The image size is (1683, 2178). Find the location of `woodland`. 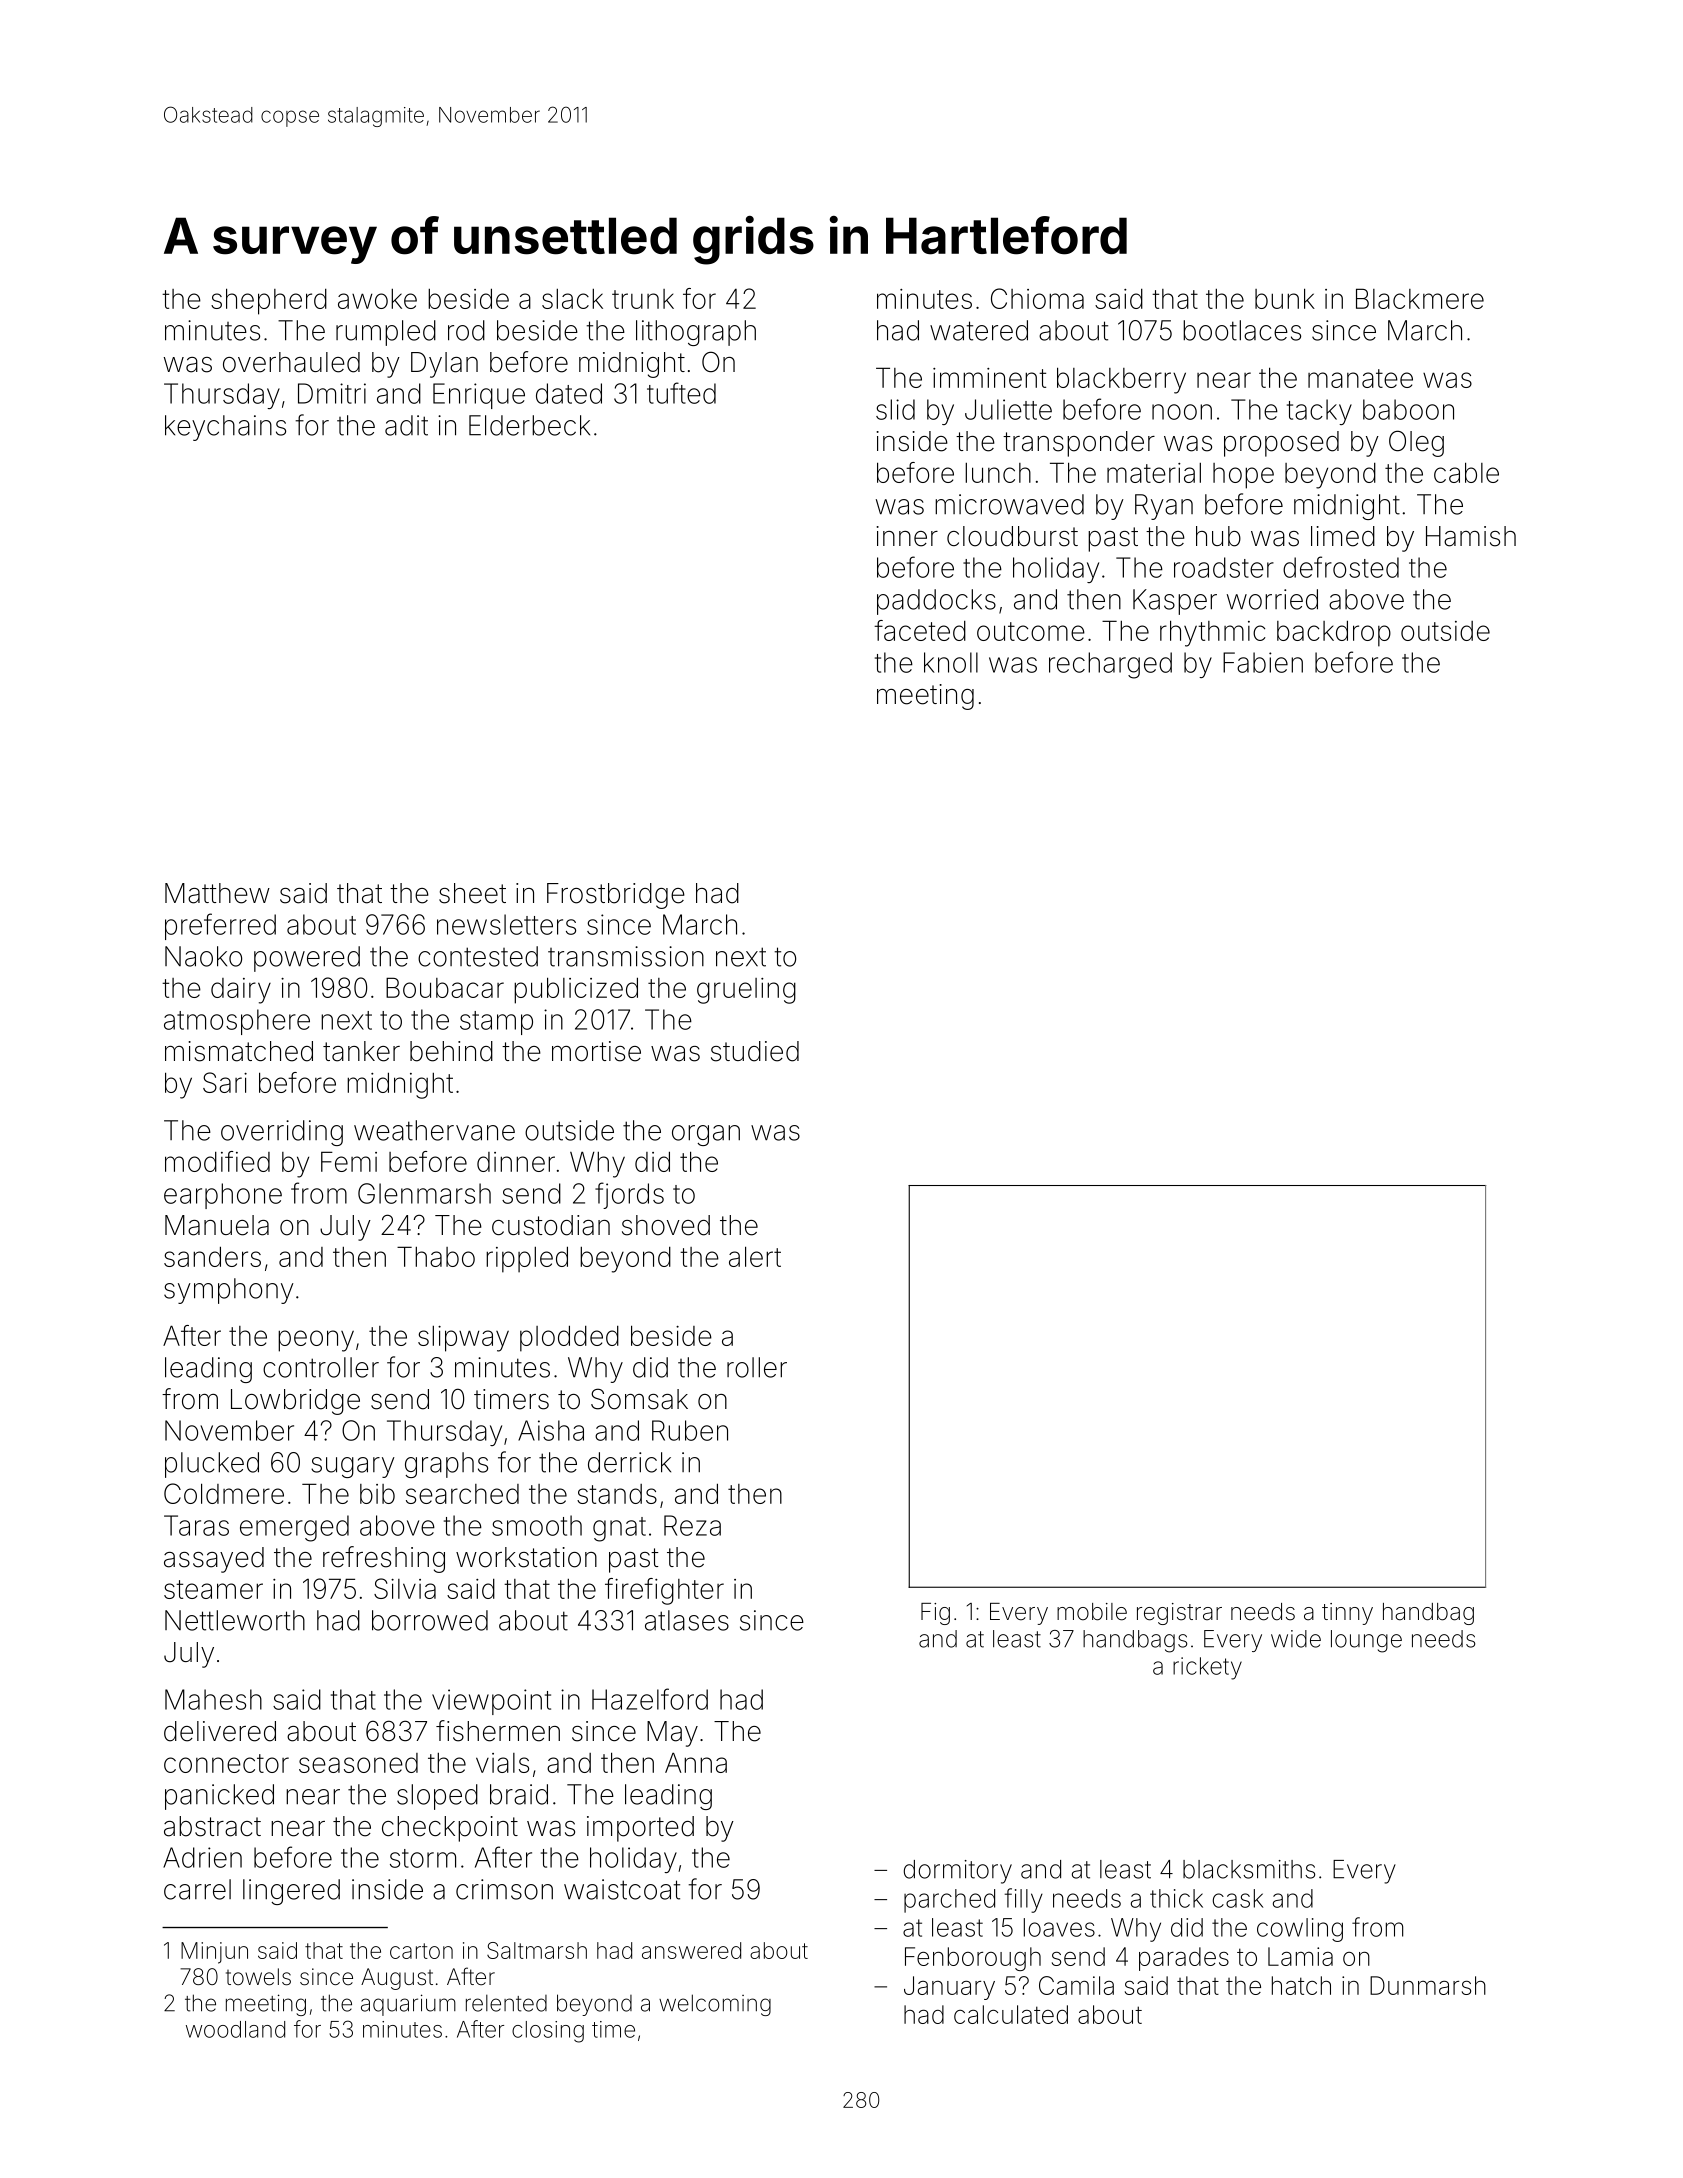

woodland is located at coordinates (235, 2029).
